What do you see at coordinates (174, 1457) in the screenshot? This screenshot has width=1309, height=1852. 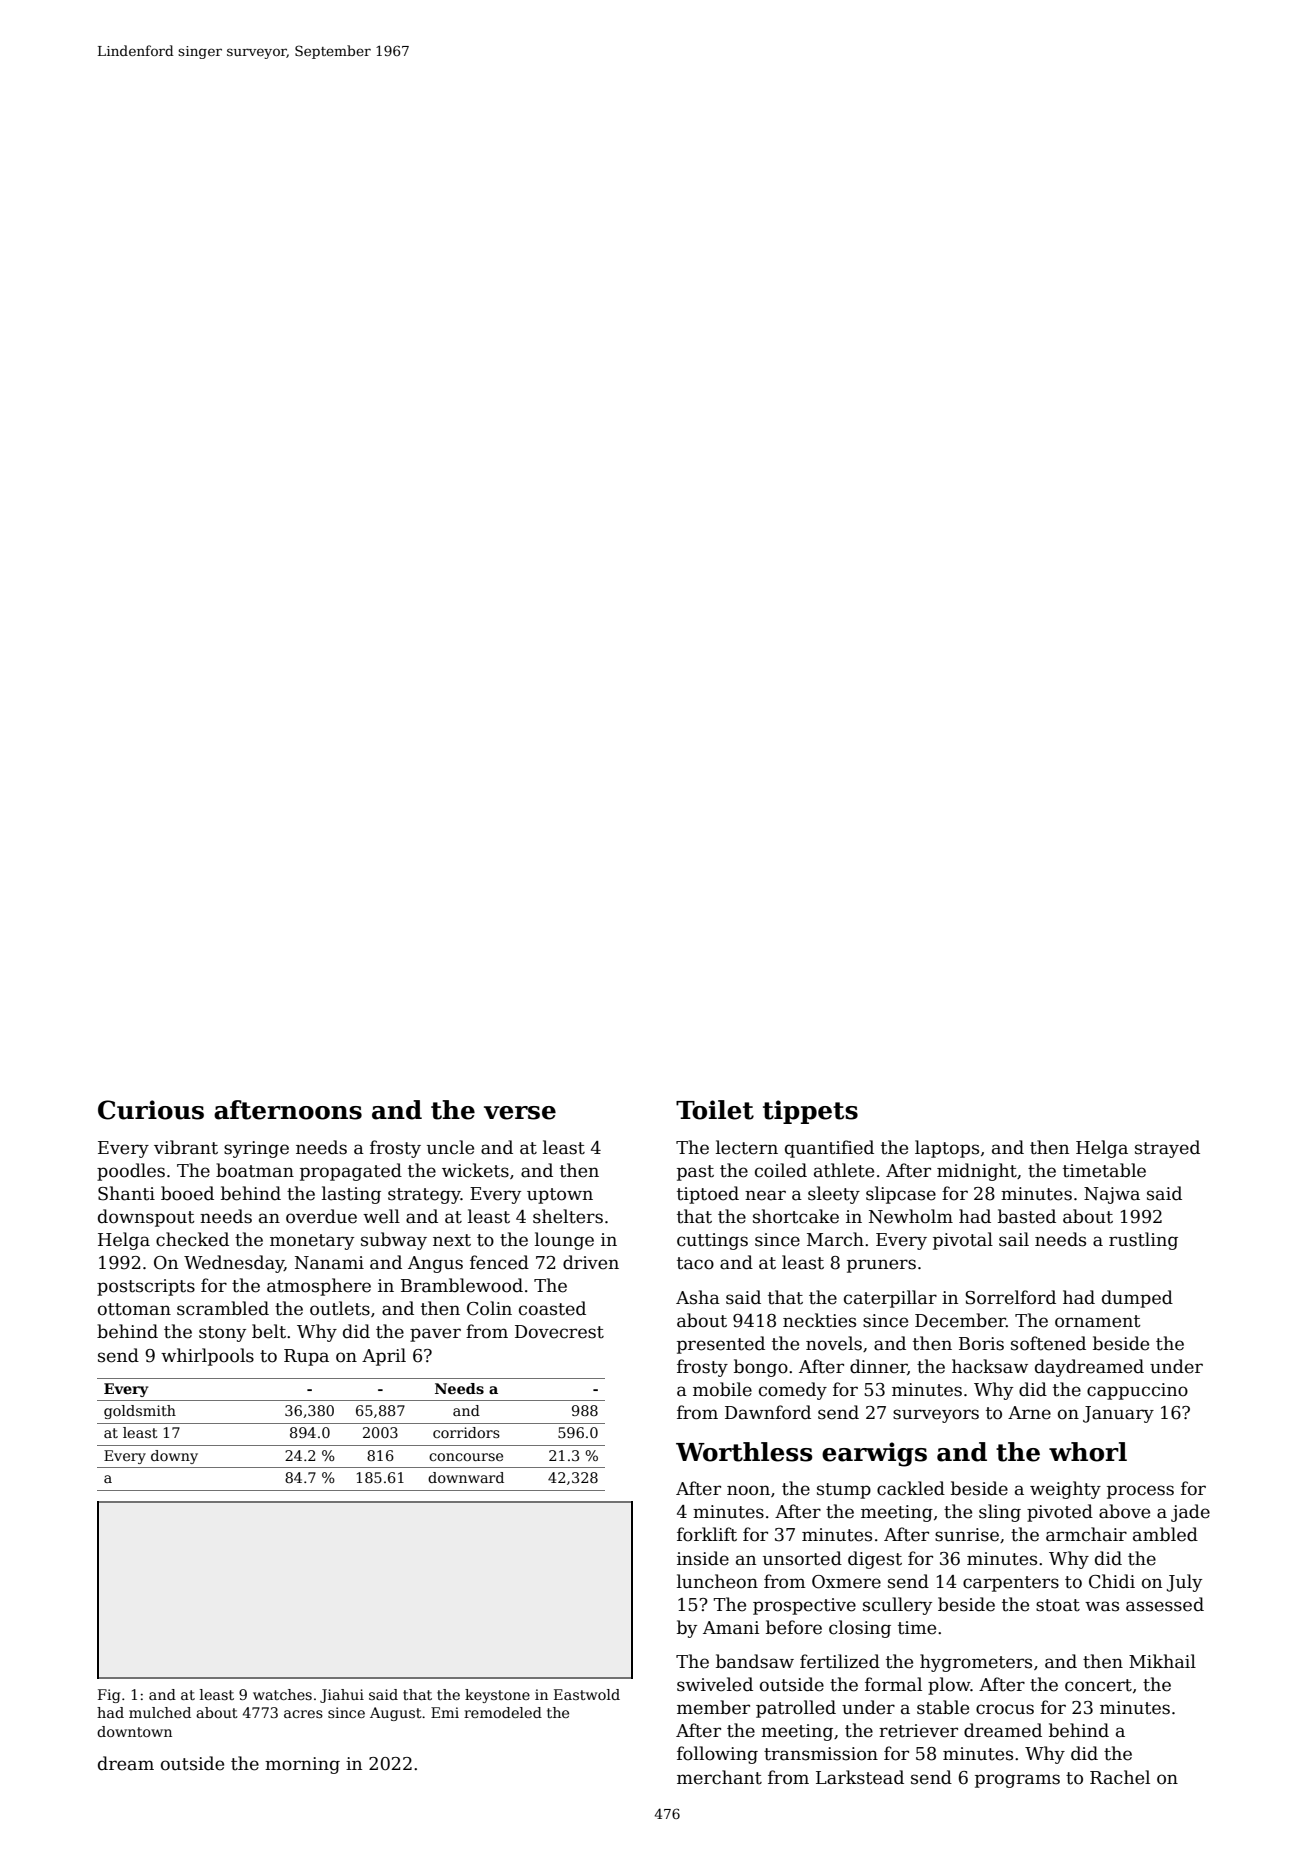 I see `downy` at bounding box center [174, 1457].
